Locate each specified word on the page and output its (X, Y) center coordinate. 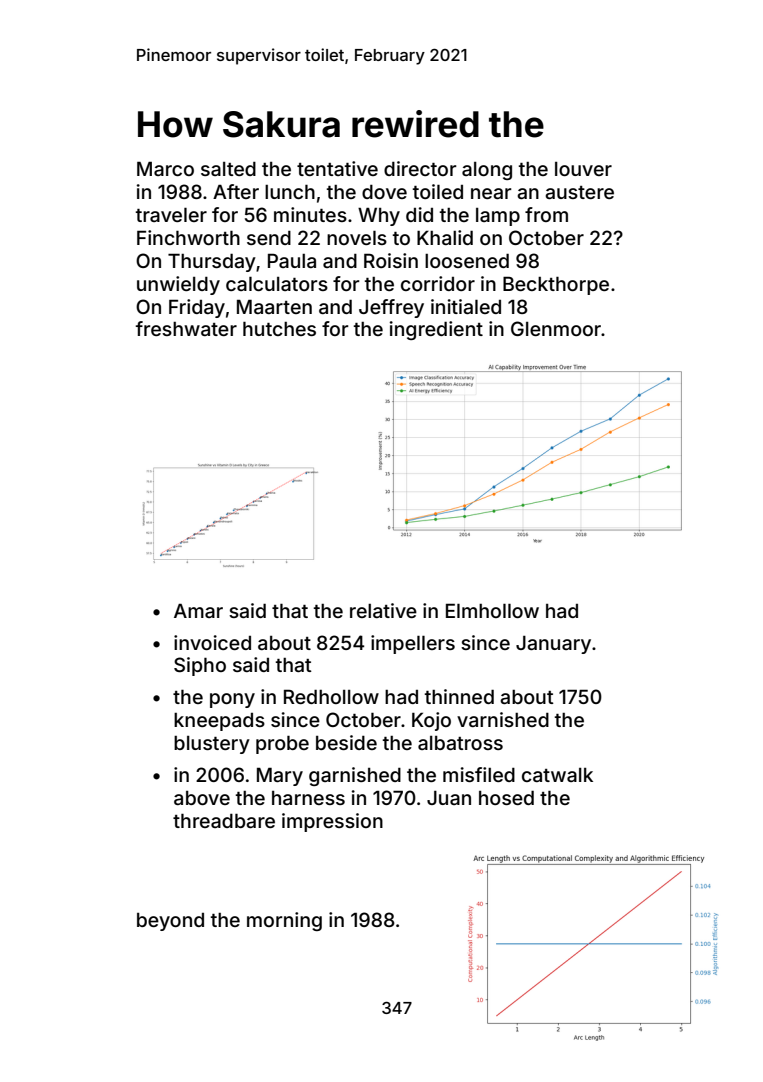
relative (383, 610)
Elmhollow (492, 610)
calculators (277, 284)
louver (583, 169)
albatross (460, 743)
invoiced (212, 642)
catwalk (557, 775)
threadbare (224, 821)
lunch (290, 192)
